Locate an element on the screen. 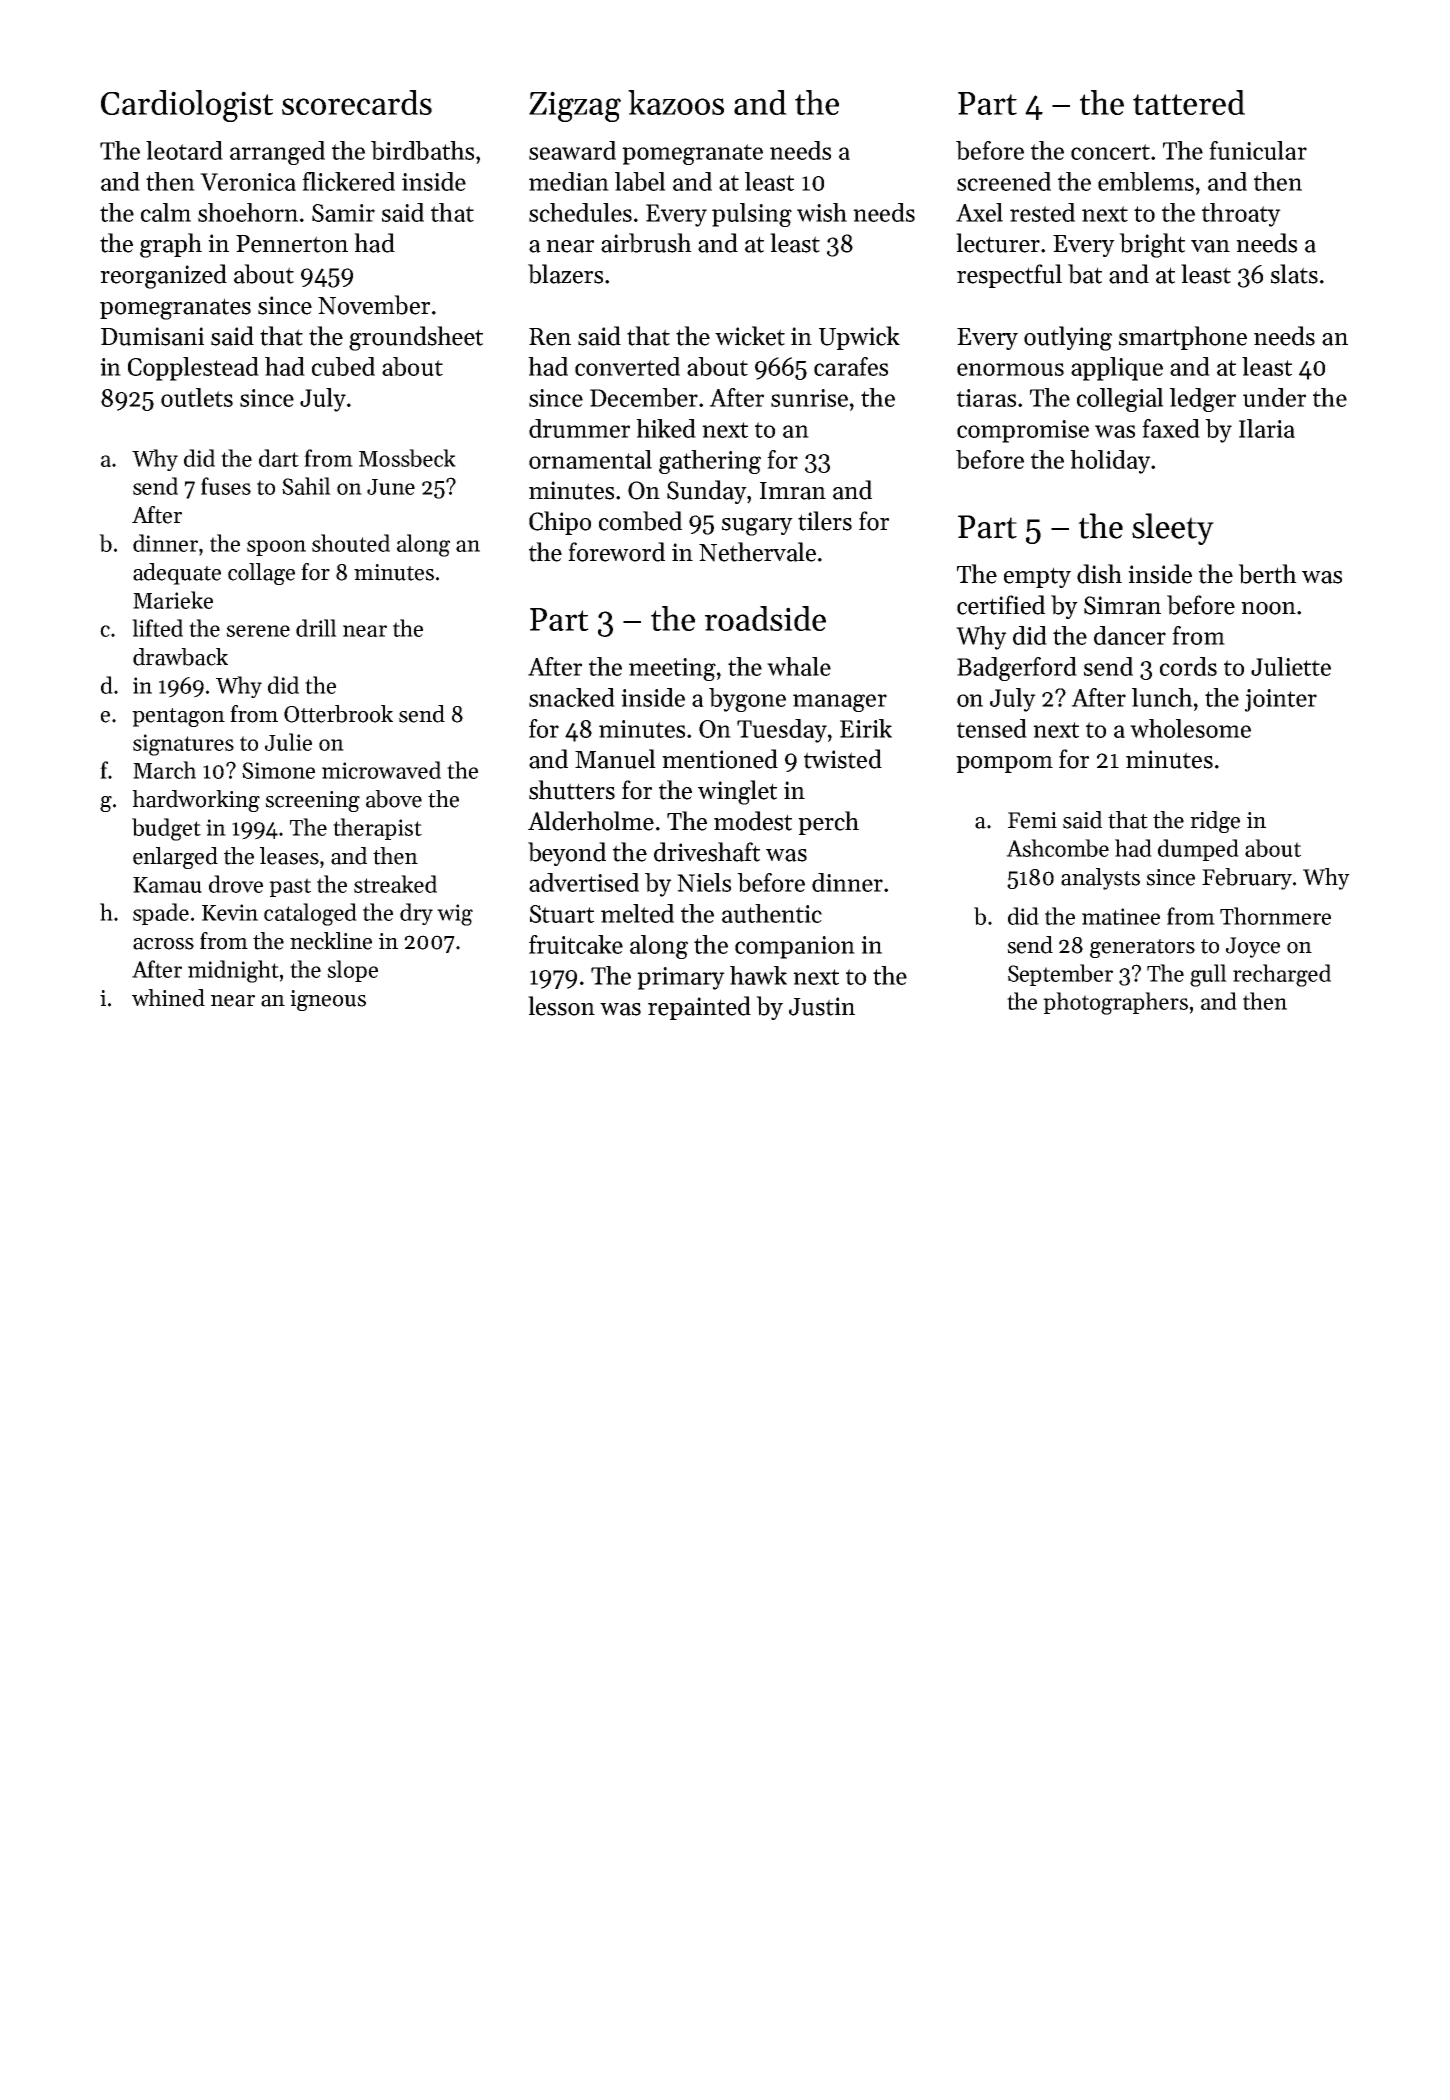 The image size is (1450, 2100). calm is located at coordinates (166, 212).
